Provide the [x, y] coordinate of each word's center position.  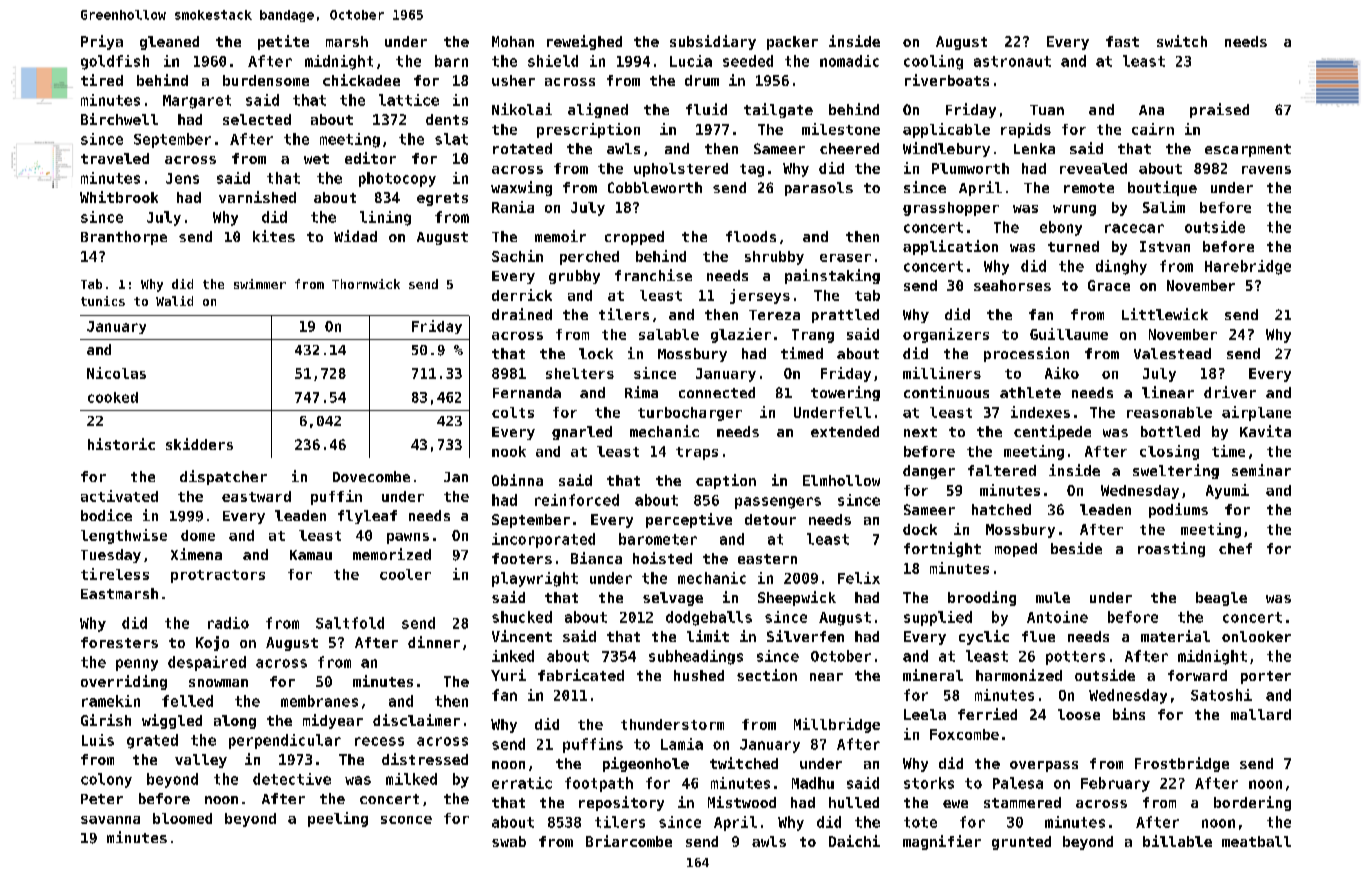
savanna [110, 820]
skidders [199, 444]
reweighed [584, 42]
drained [522, 314]
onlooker [1256, 636]
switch [1182, 41]
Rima [641, 392]
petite [283, 42]
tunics [103, 301]
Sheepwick [797, 598]
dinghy [1121, 267]
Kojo [212, 643]
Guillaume [1069, 334]
